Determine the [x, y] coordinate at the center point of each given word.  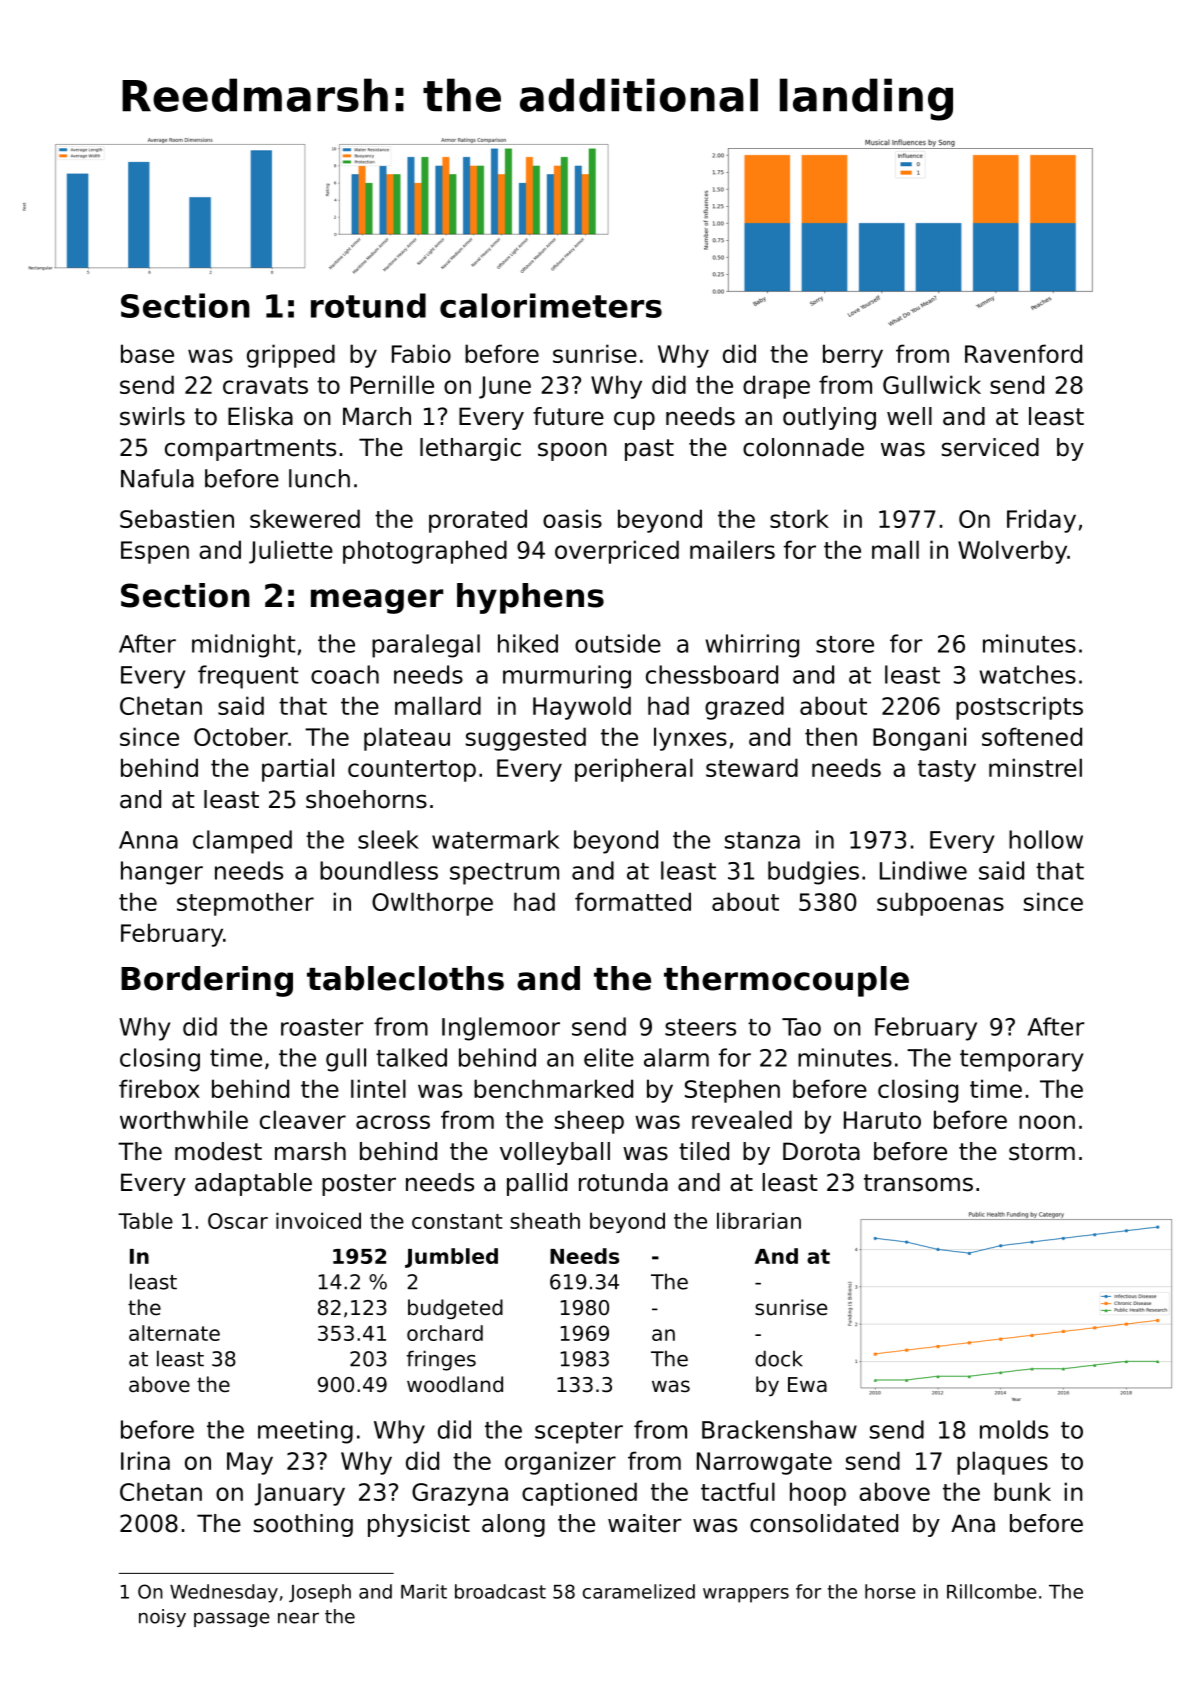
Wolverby [1012, 552]
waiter [645, 1523]
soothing [303, 1525]
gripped [291, 356]
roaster [322, 1027]
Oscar [238, 1221]
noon [1047, 1122]
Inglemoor [501, 1029]
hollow [1046, 839]
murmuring [567, 677]
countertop [412, 771]
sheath [545, 1220]
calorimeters [551, 305]
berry [853, 356]
